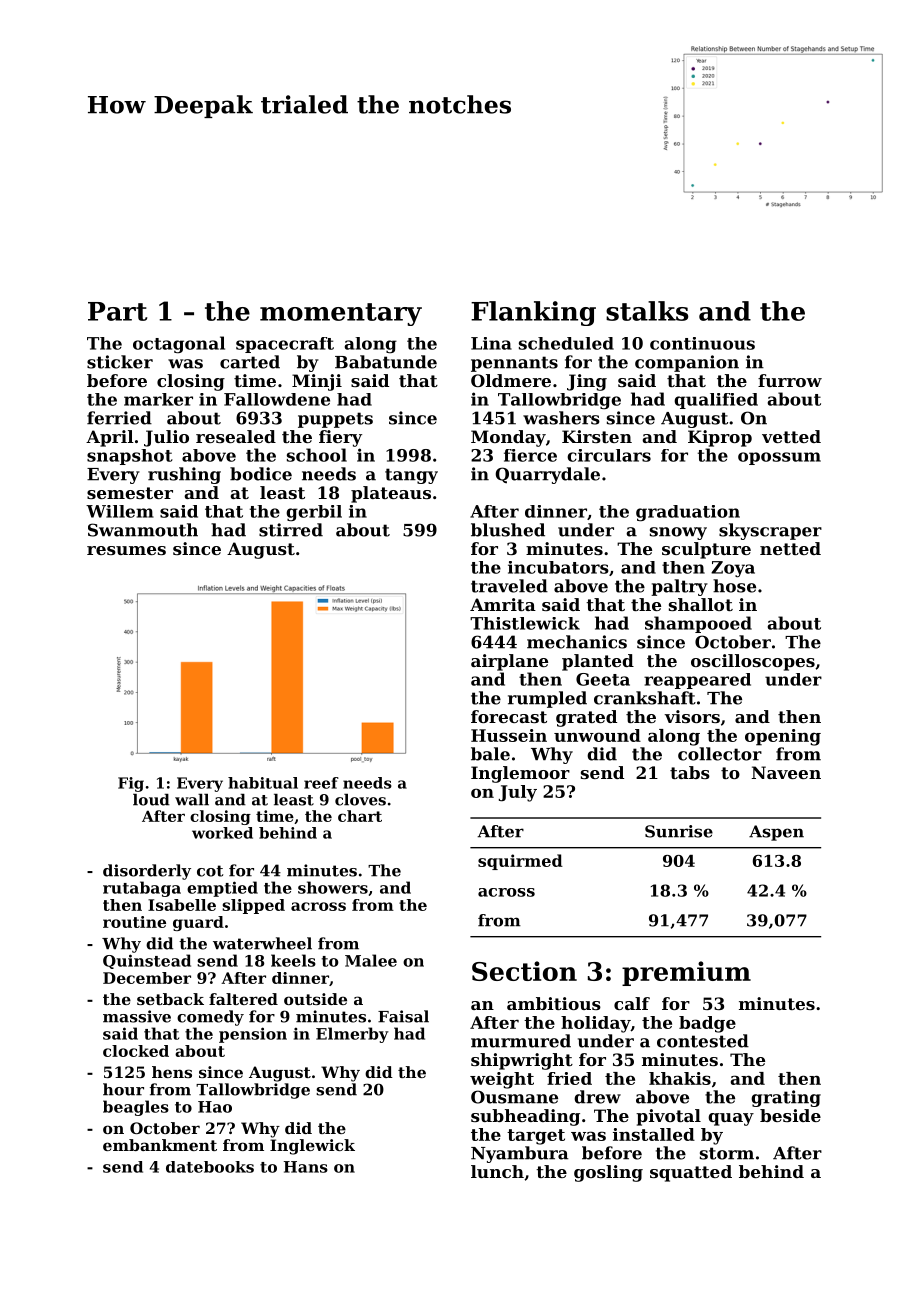  I want to click on Flanking, so click(533, 313).
